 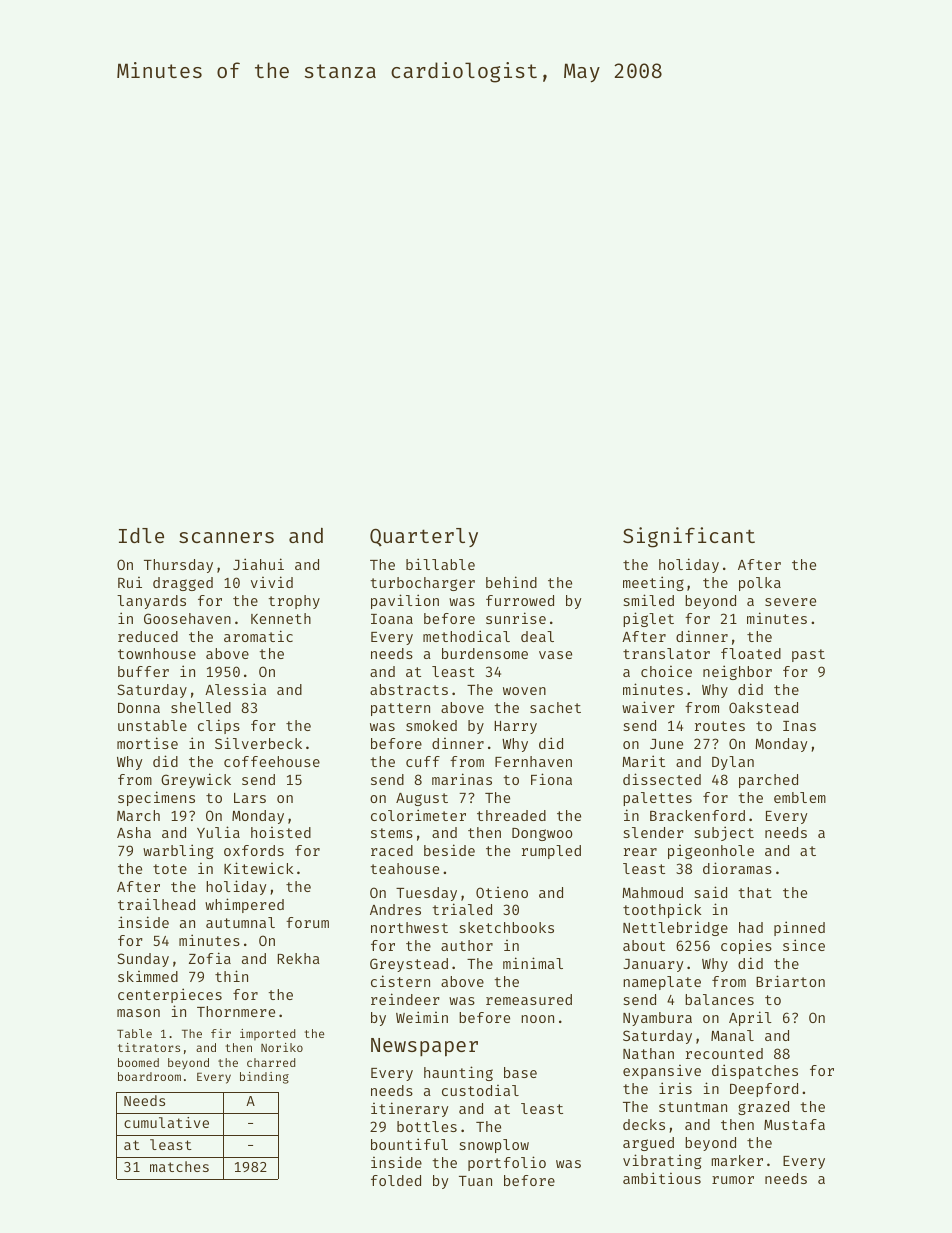 I want to click on April, so click(x=750, y=1018).
